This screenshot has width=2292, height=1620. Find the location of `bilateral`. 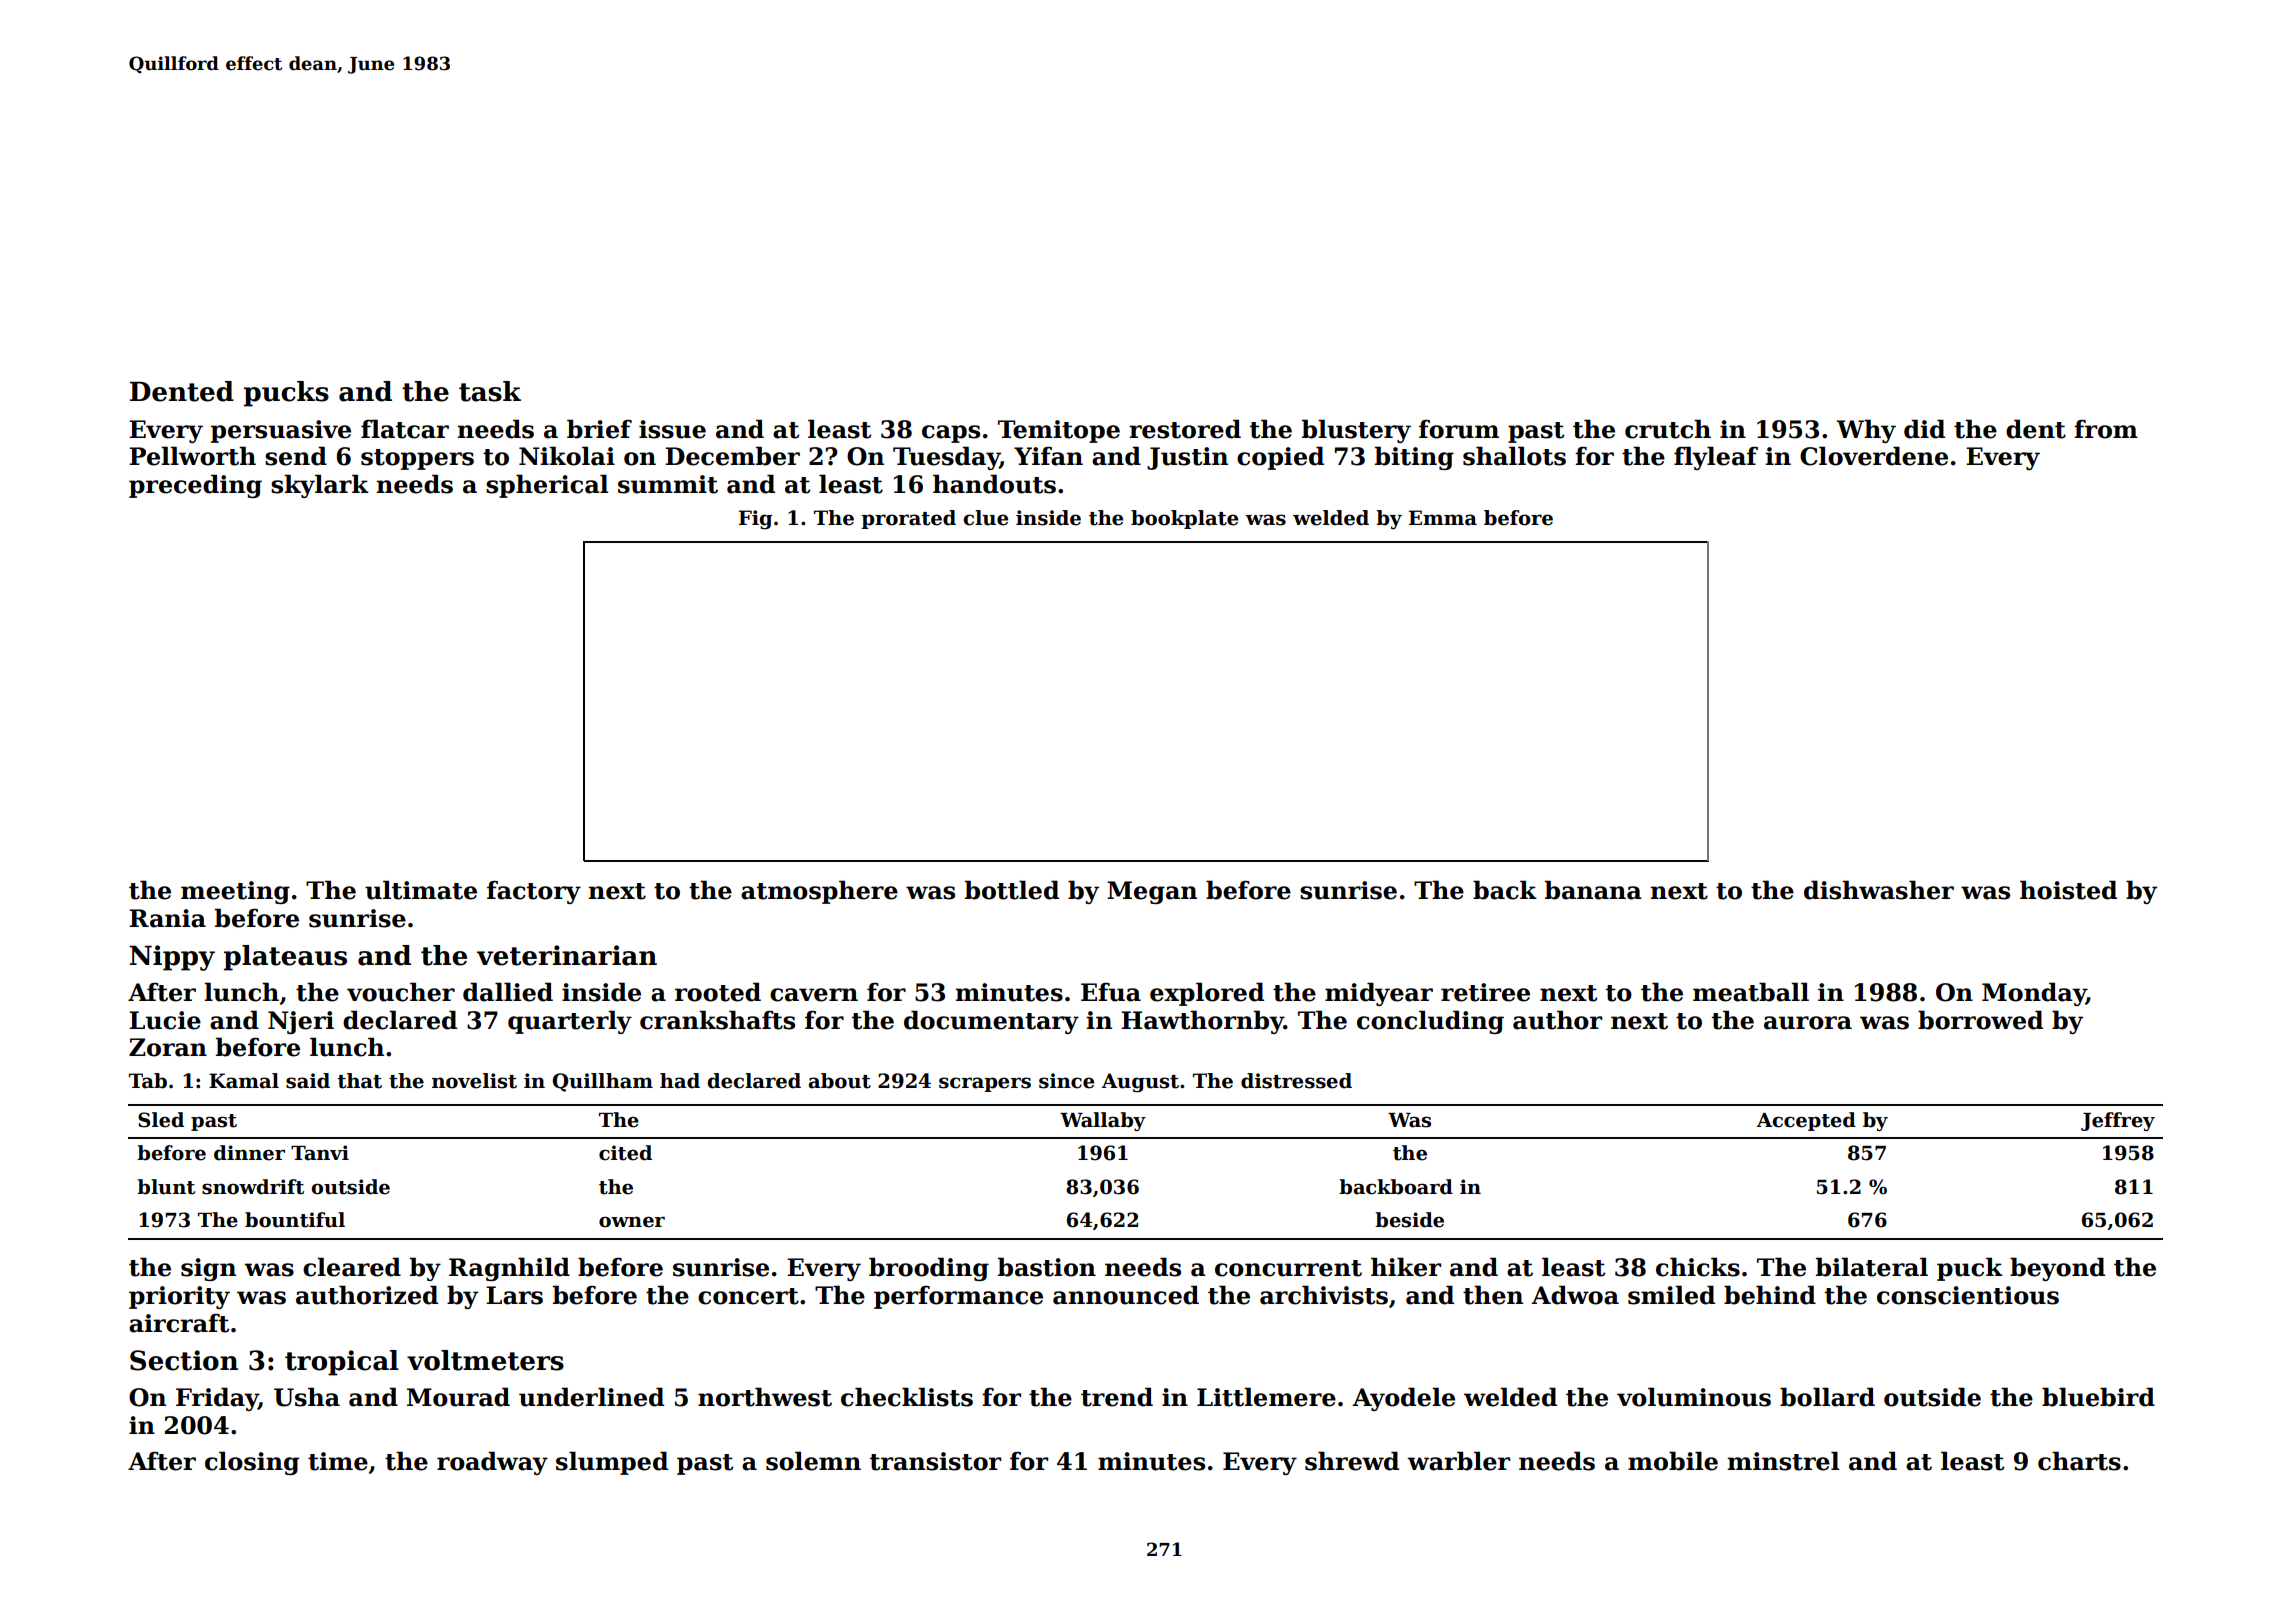

bilateral is located at coordinates (1872, 1267).
